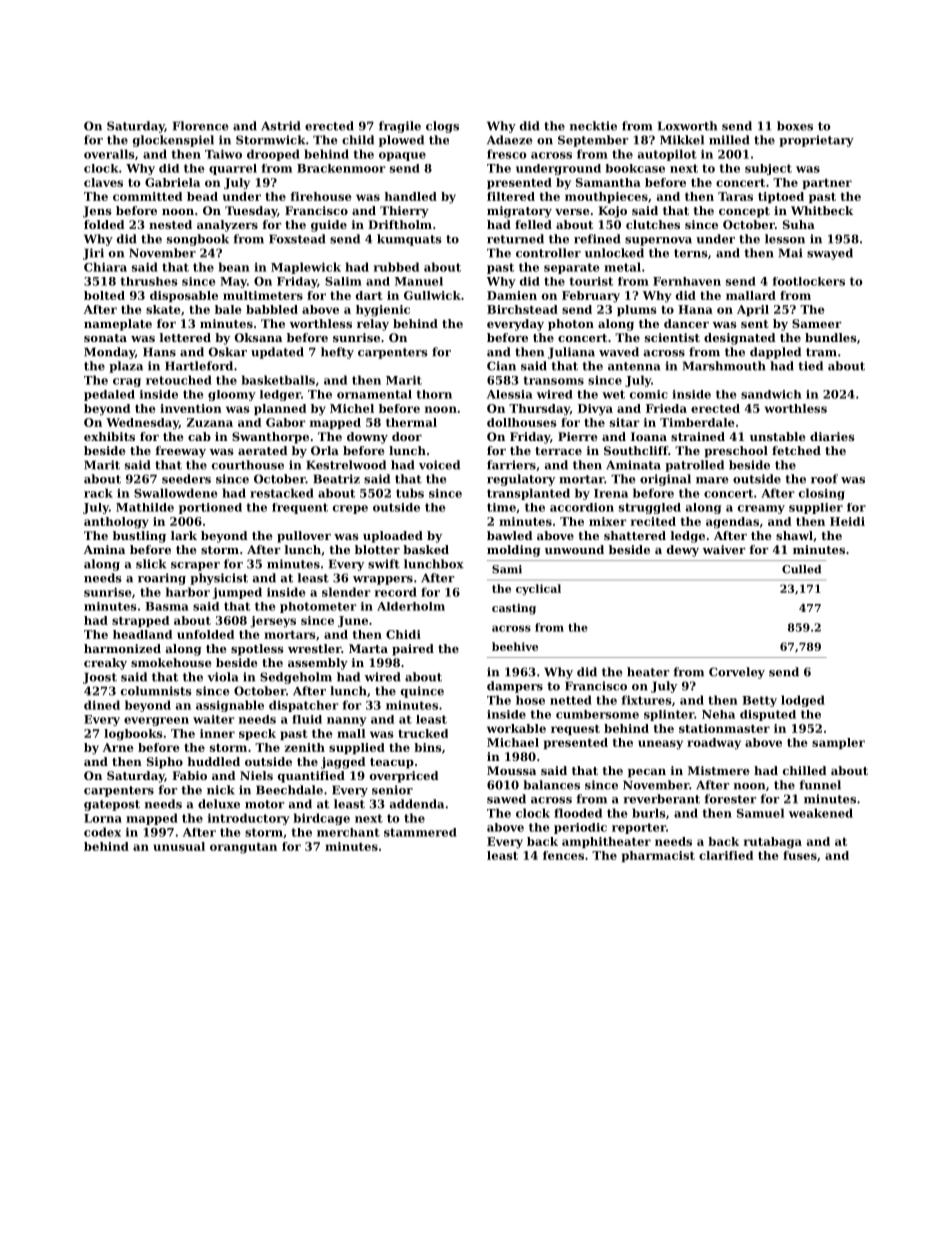 The image size is (952, 1233). I want to click on Jiri, so click(93, 254).
